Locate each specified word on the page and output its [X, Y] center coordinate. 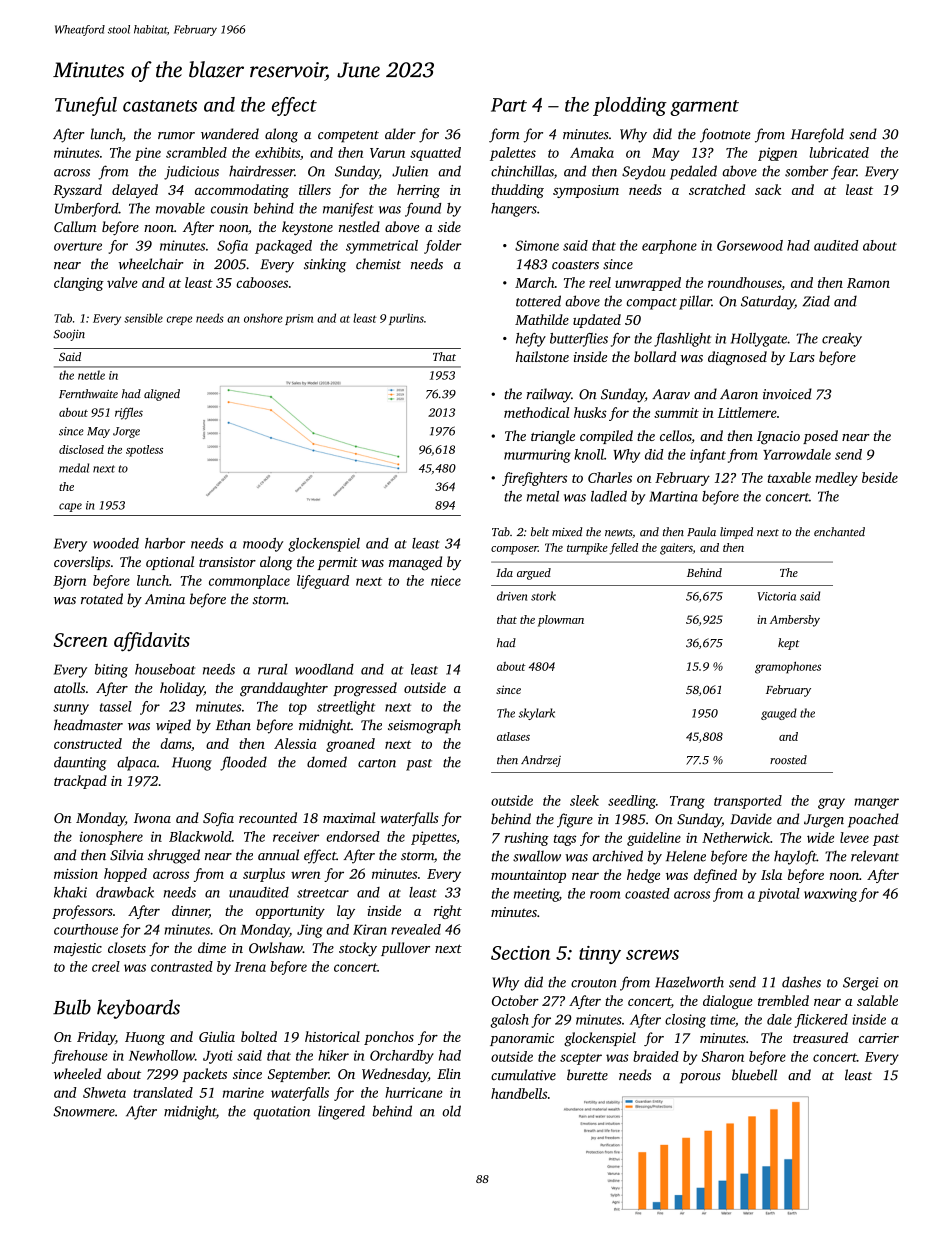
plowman [561, 621]
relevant [875, 856]
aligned [162, 395]
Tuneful [86, 106]
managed [415, 563]
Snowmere [84, 1111]
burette [587, 1075]
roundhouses [745, 282]
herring [418, 191]
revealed [416, 929]
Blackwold [200, 836]
